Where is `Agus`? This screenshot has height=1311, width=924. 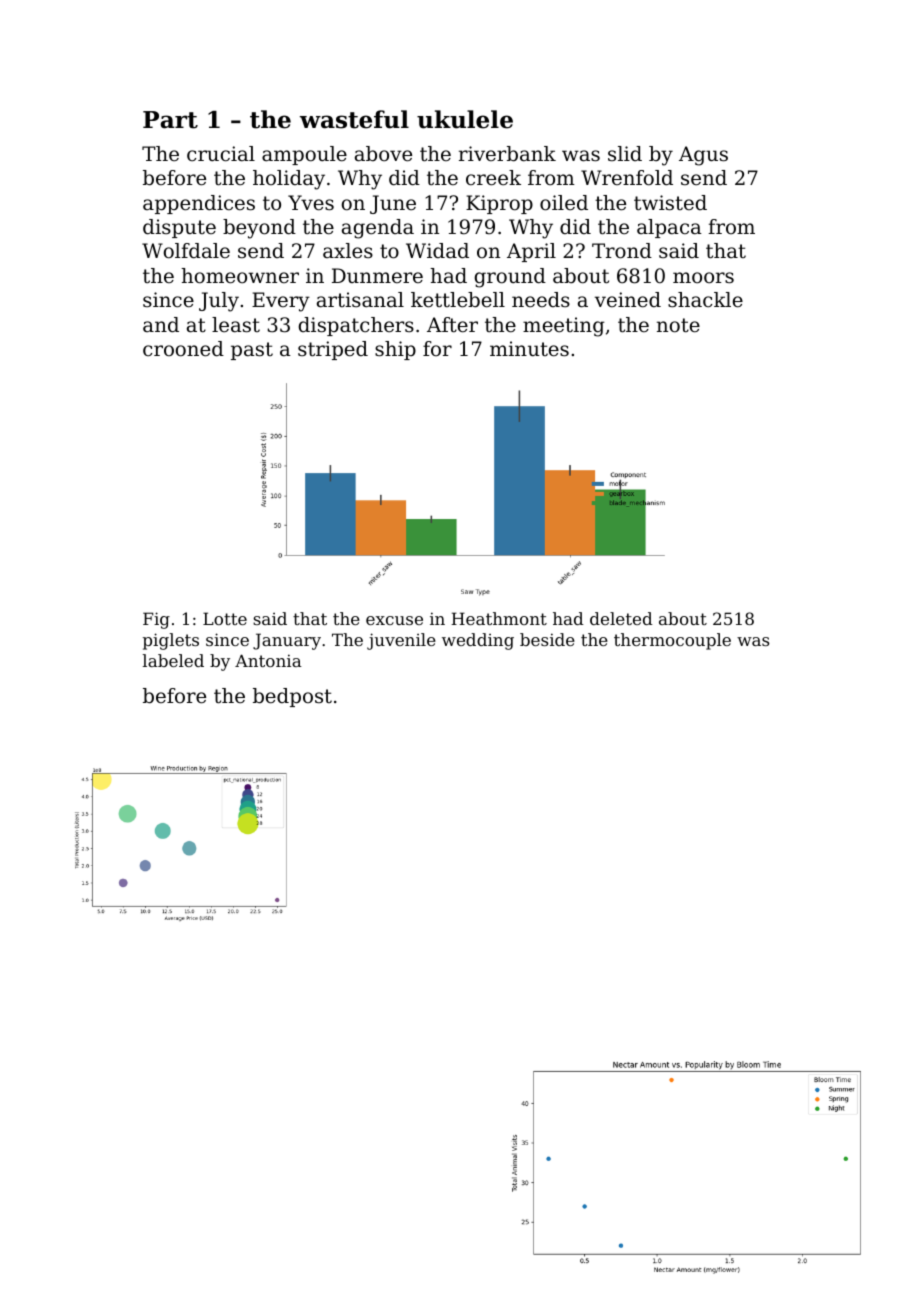 Agus is located at coordinates (703, 156).
